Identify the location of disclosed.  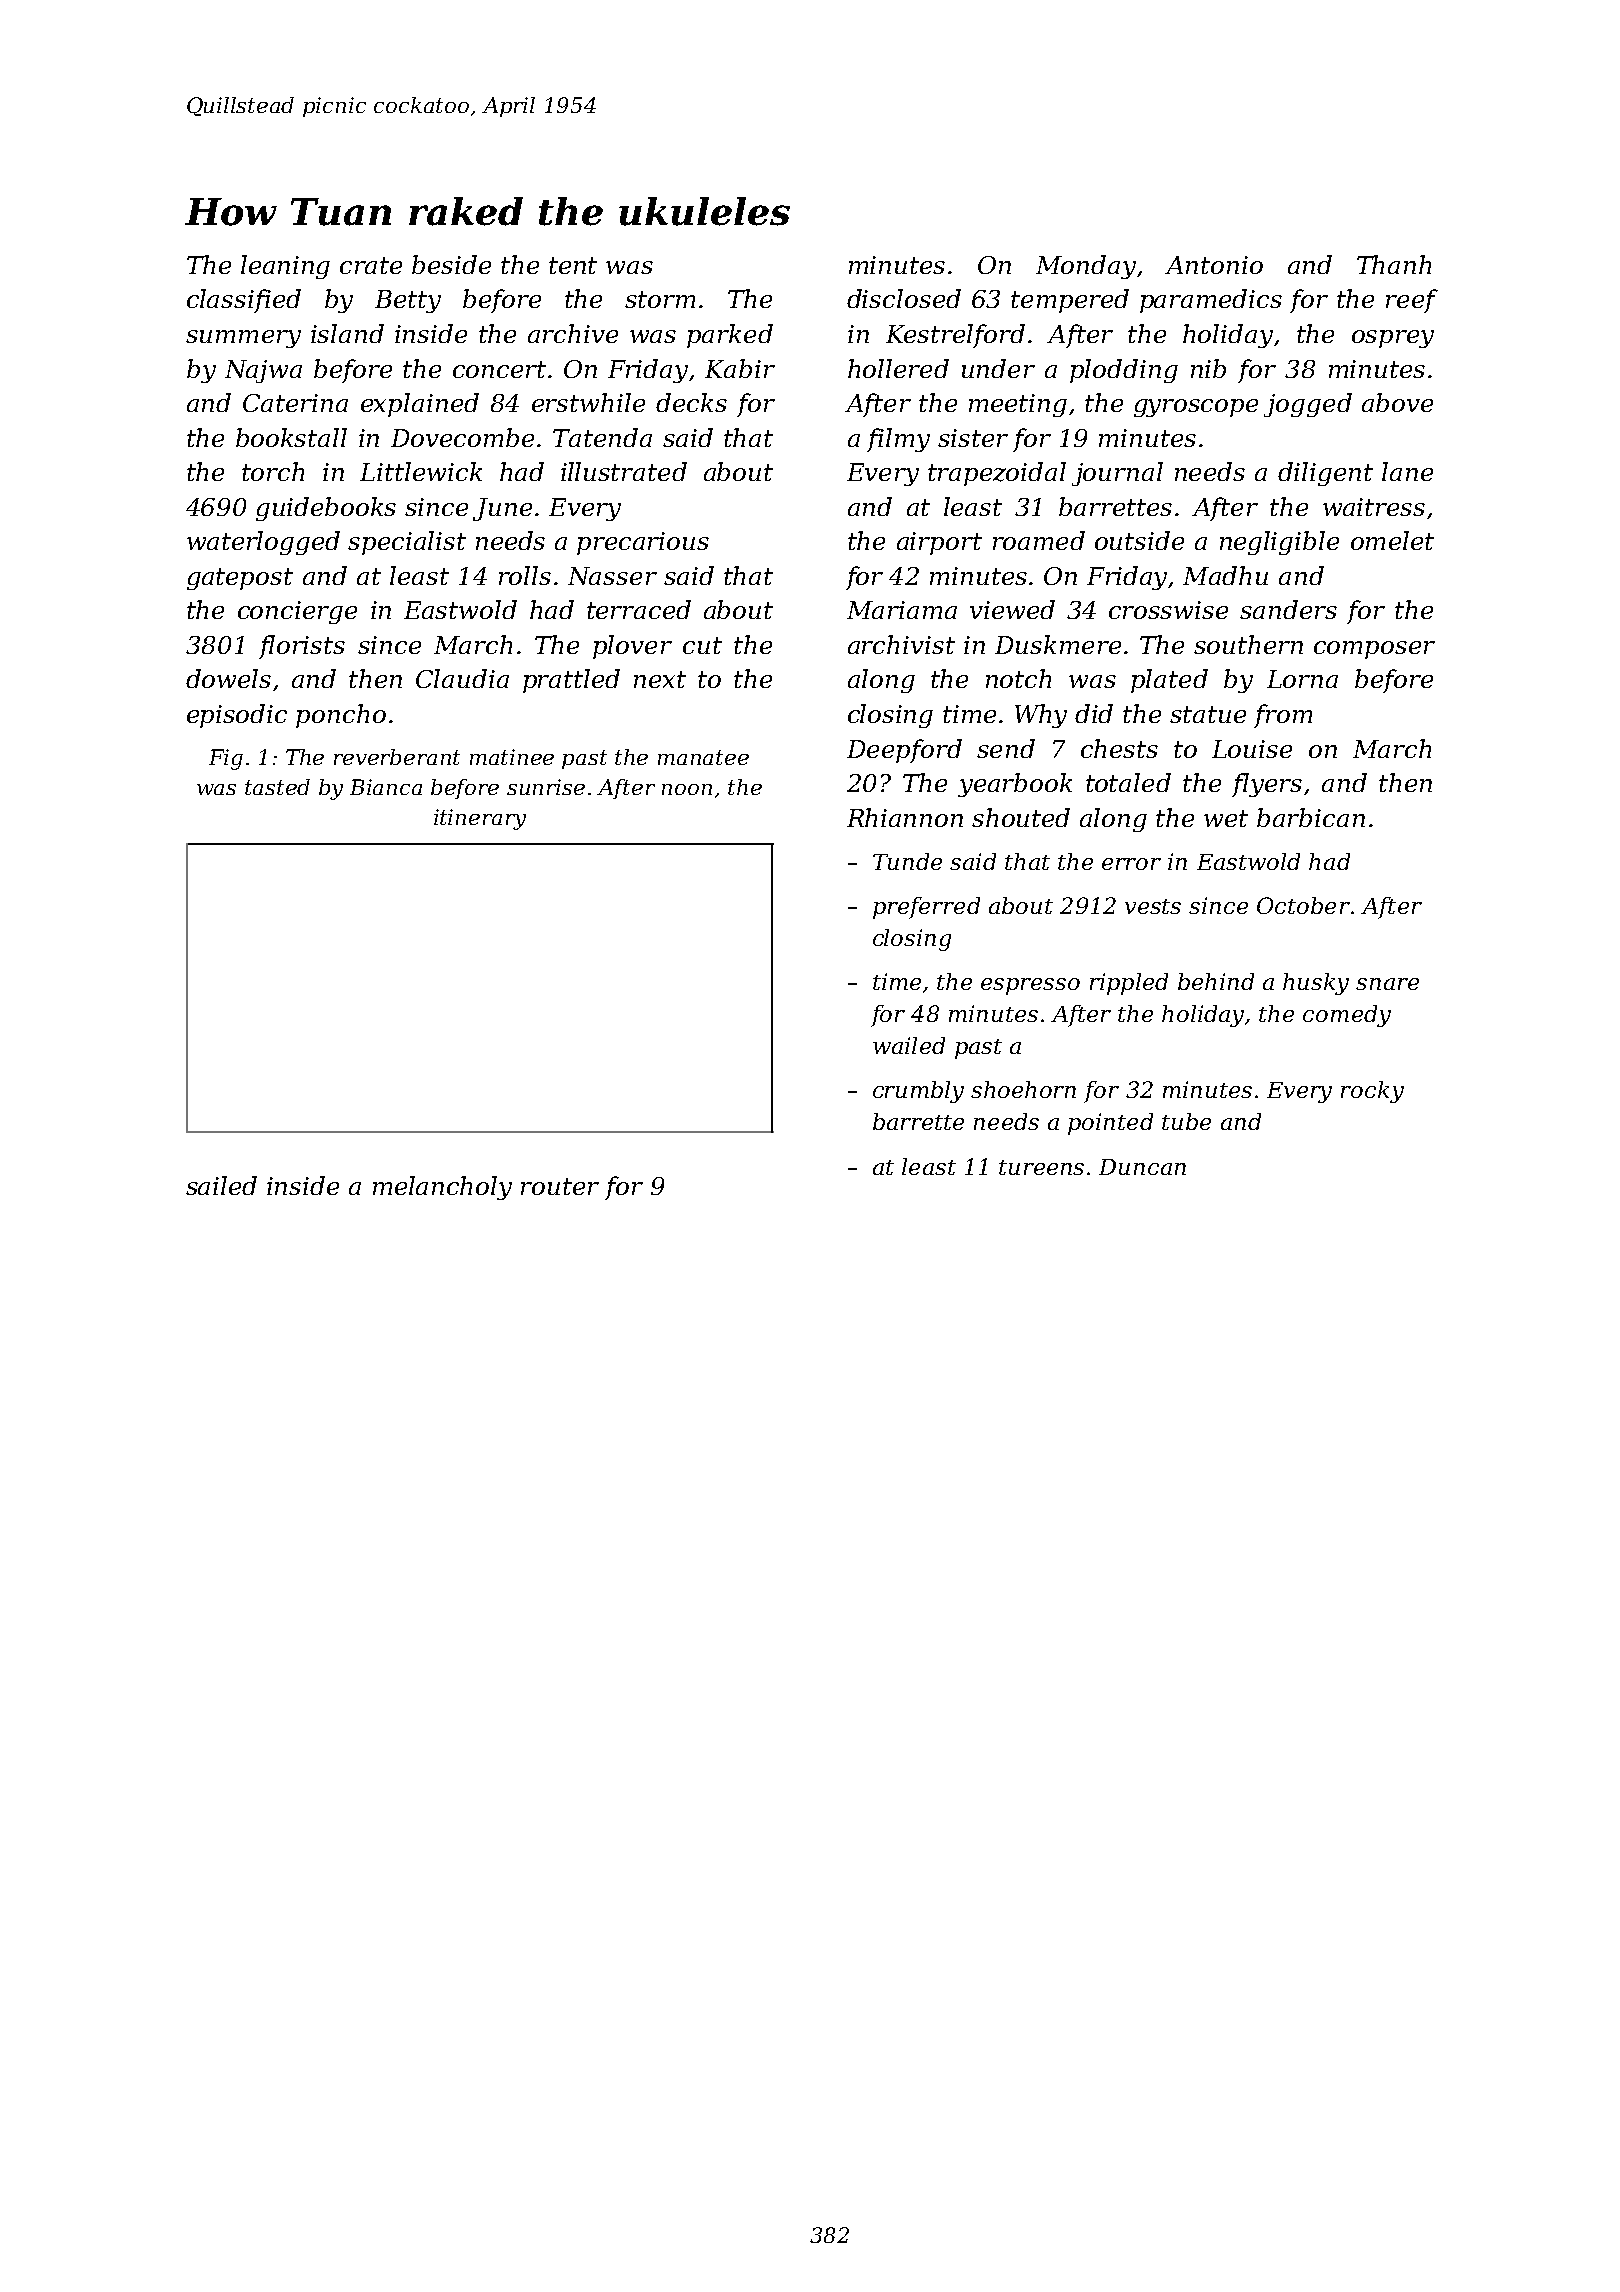
(904, 298).
